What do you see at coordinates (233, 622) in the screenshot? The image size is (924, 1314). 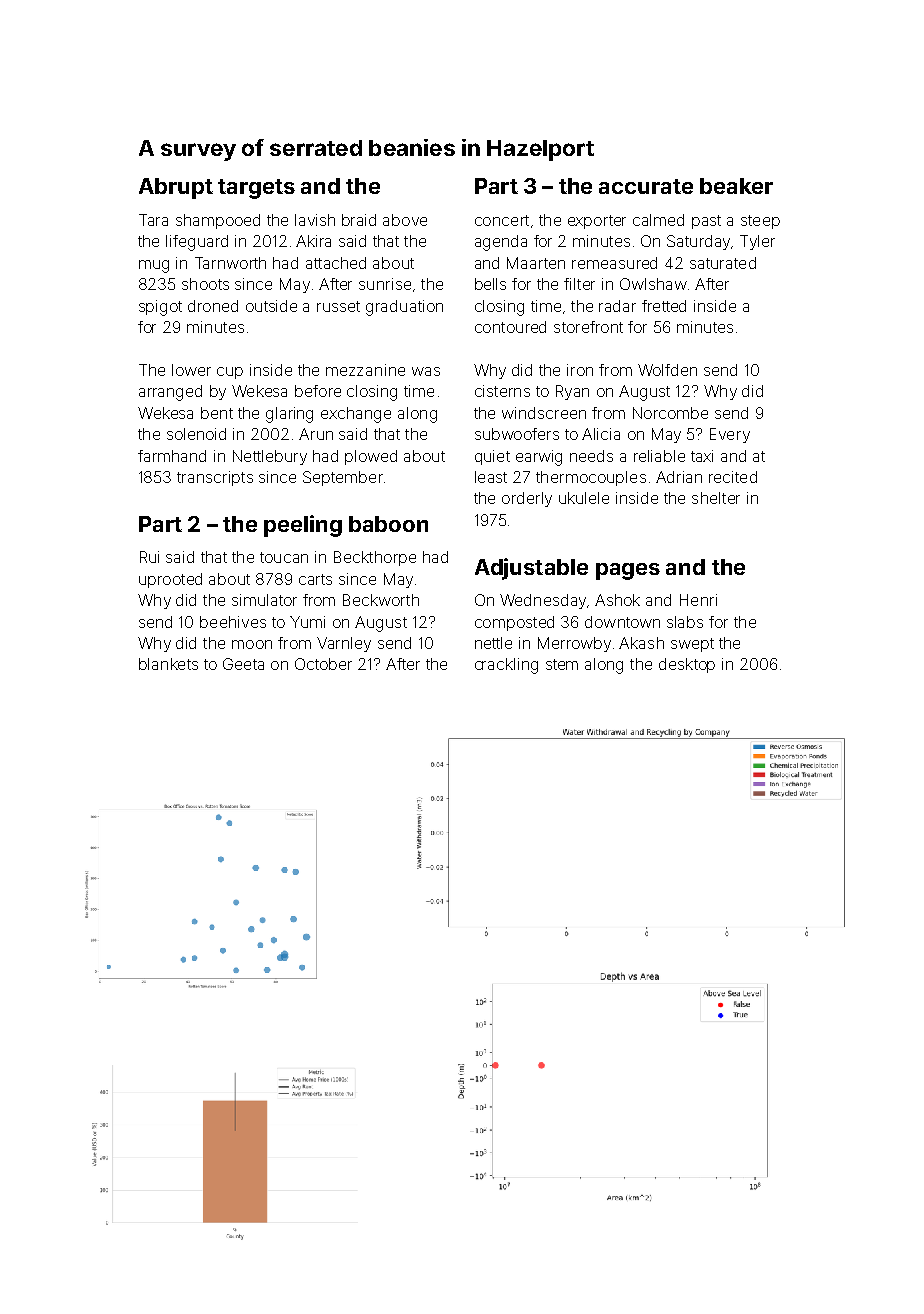 I see `beehives` at bounding box center [233, 622].
